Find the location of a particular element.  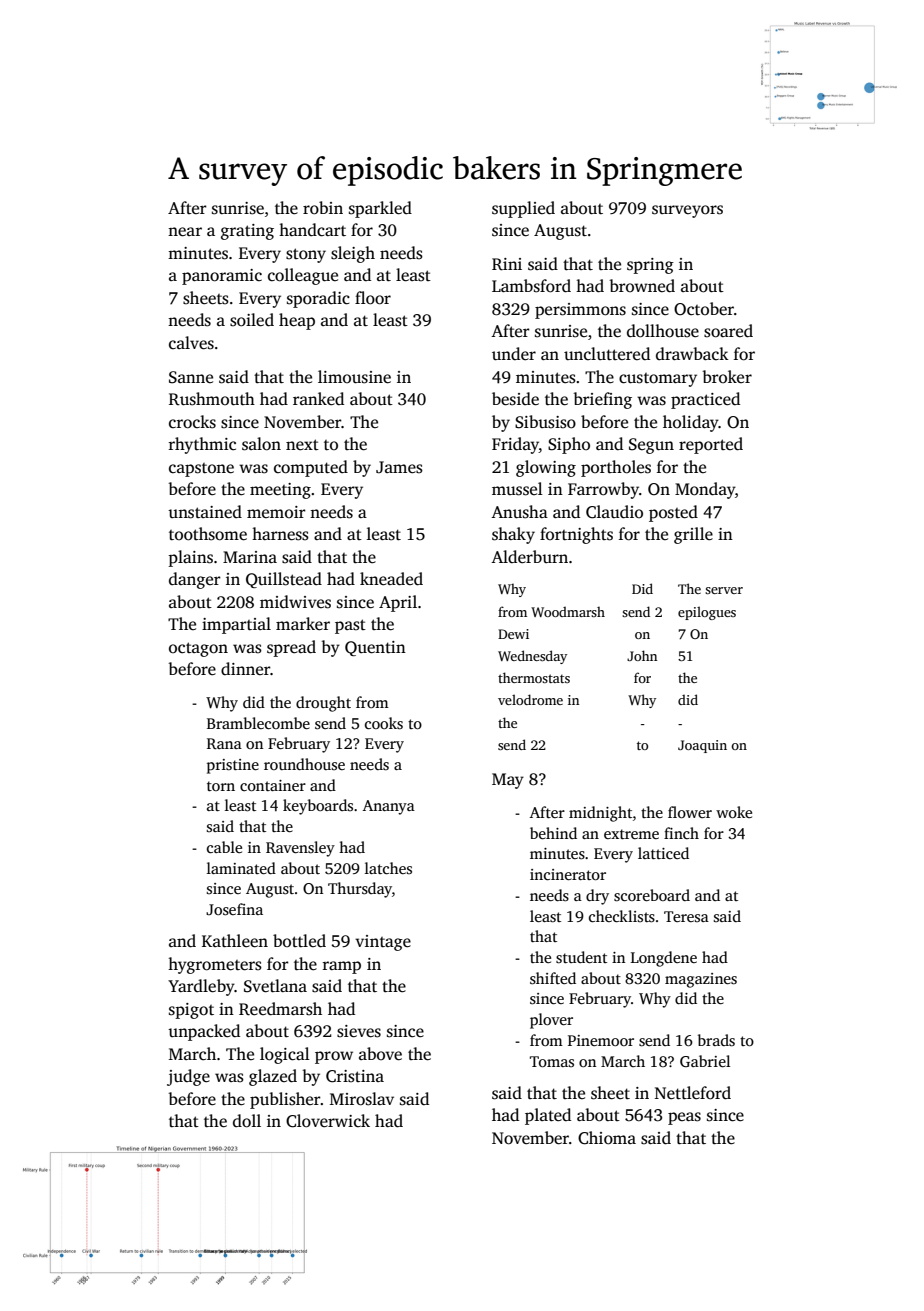

dry is located at coordinates (597, 897).
